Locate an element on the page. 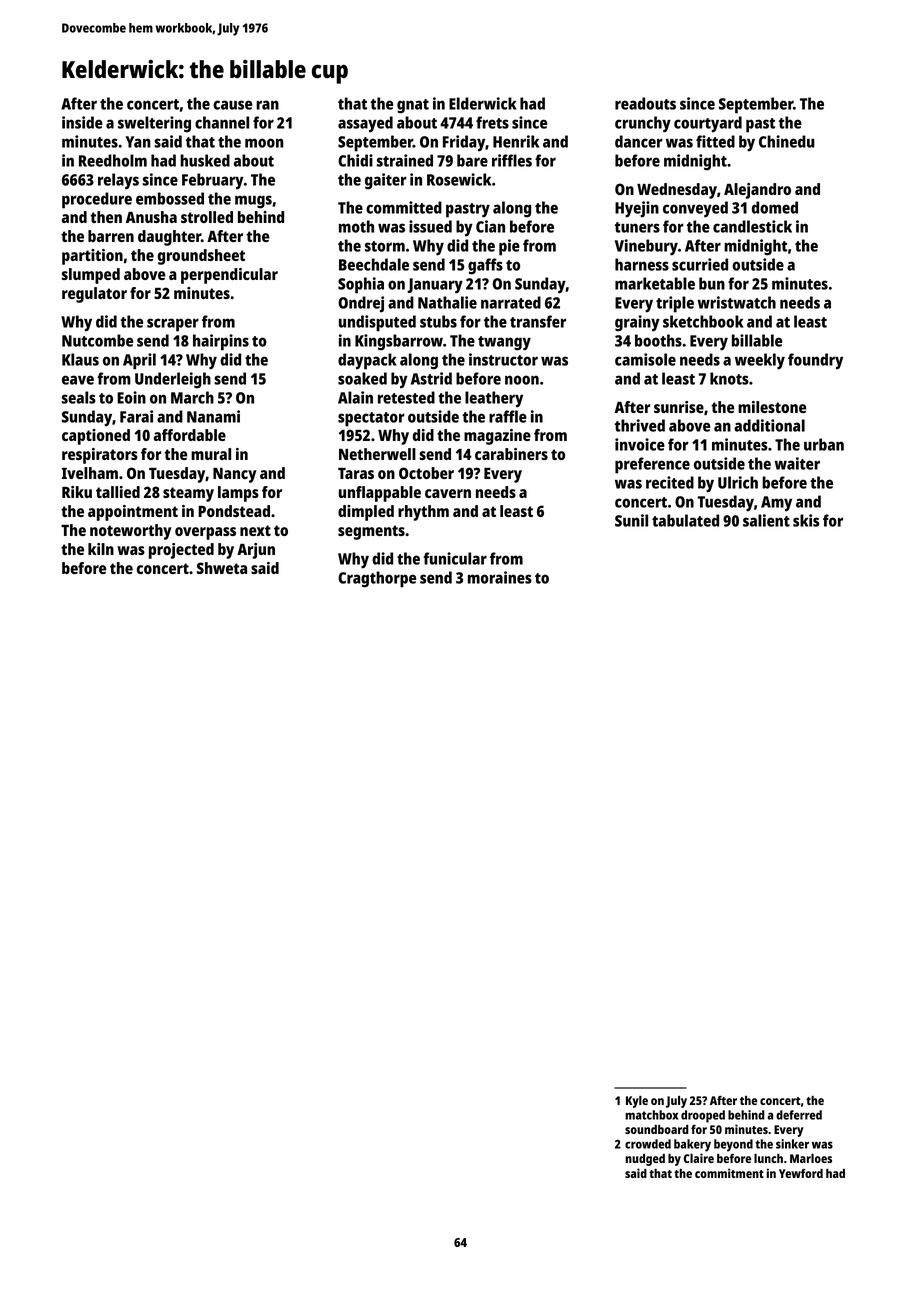 This image has width=908, height=1316. matchbox is located at coordinates (651, 1115).
